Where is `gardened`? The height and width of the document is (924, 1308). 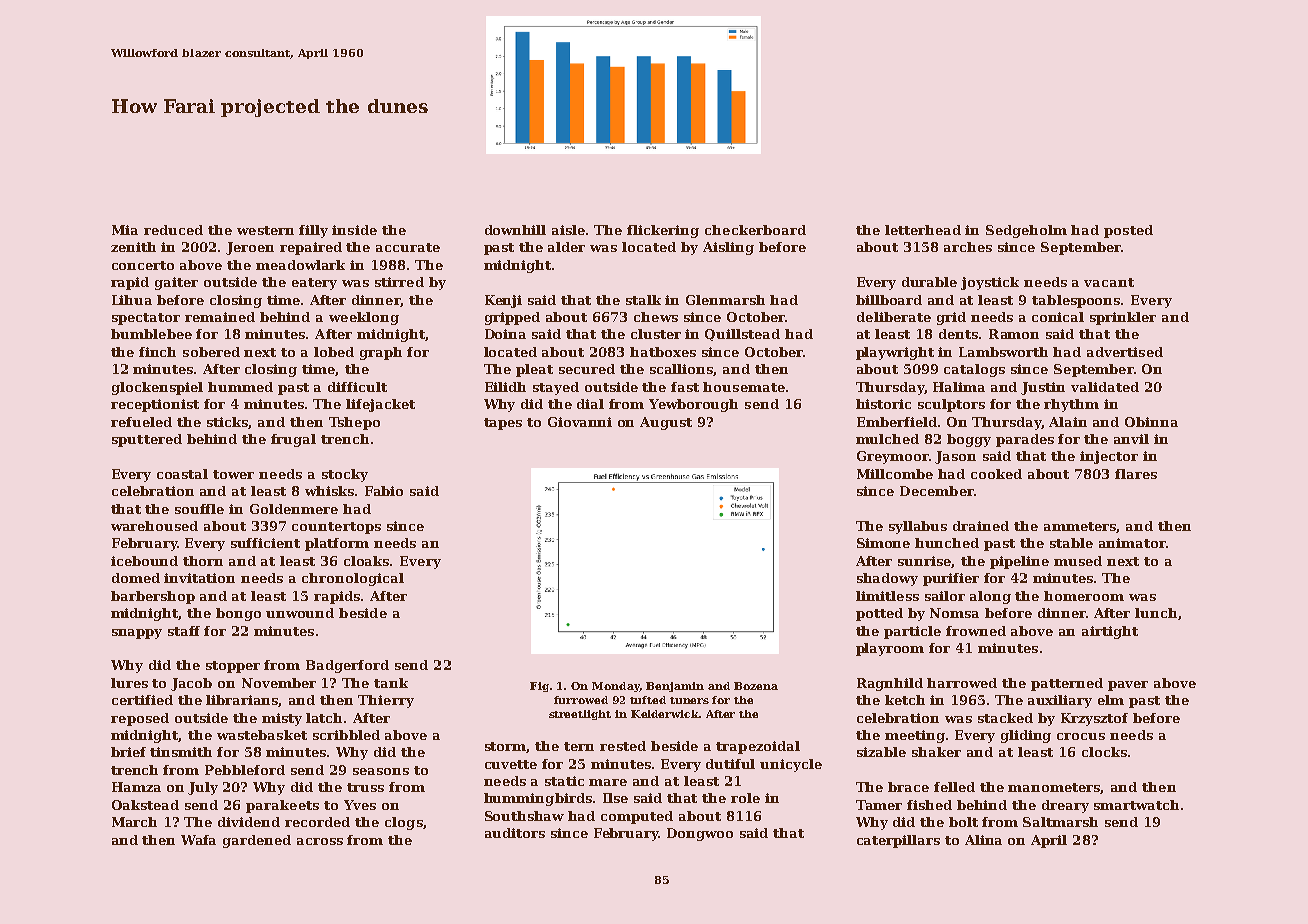 gardened is located at coordinates (257, 841).
